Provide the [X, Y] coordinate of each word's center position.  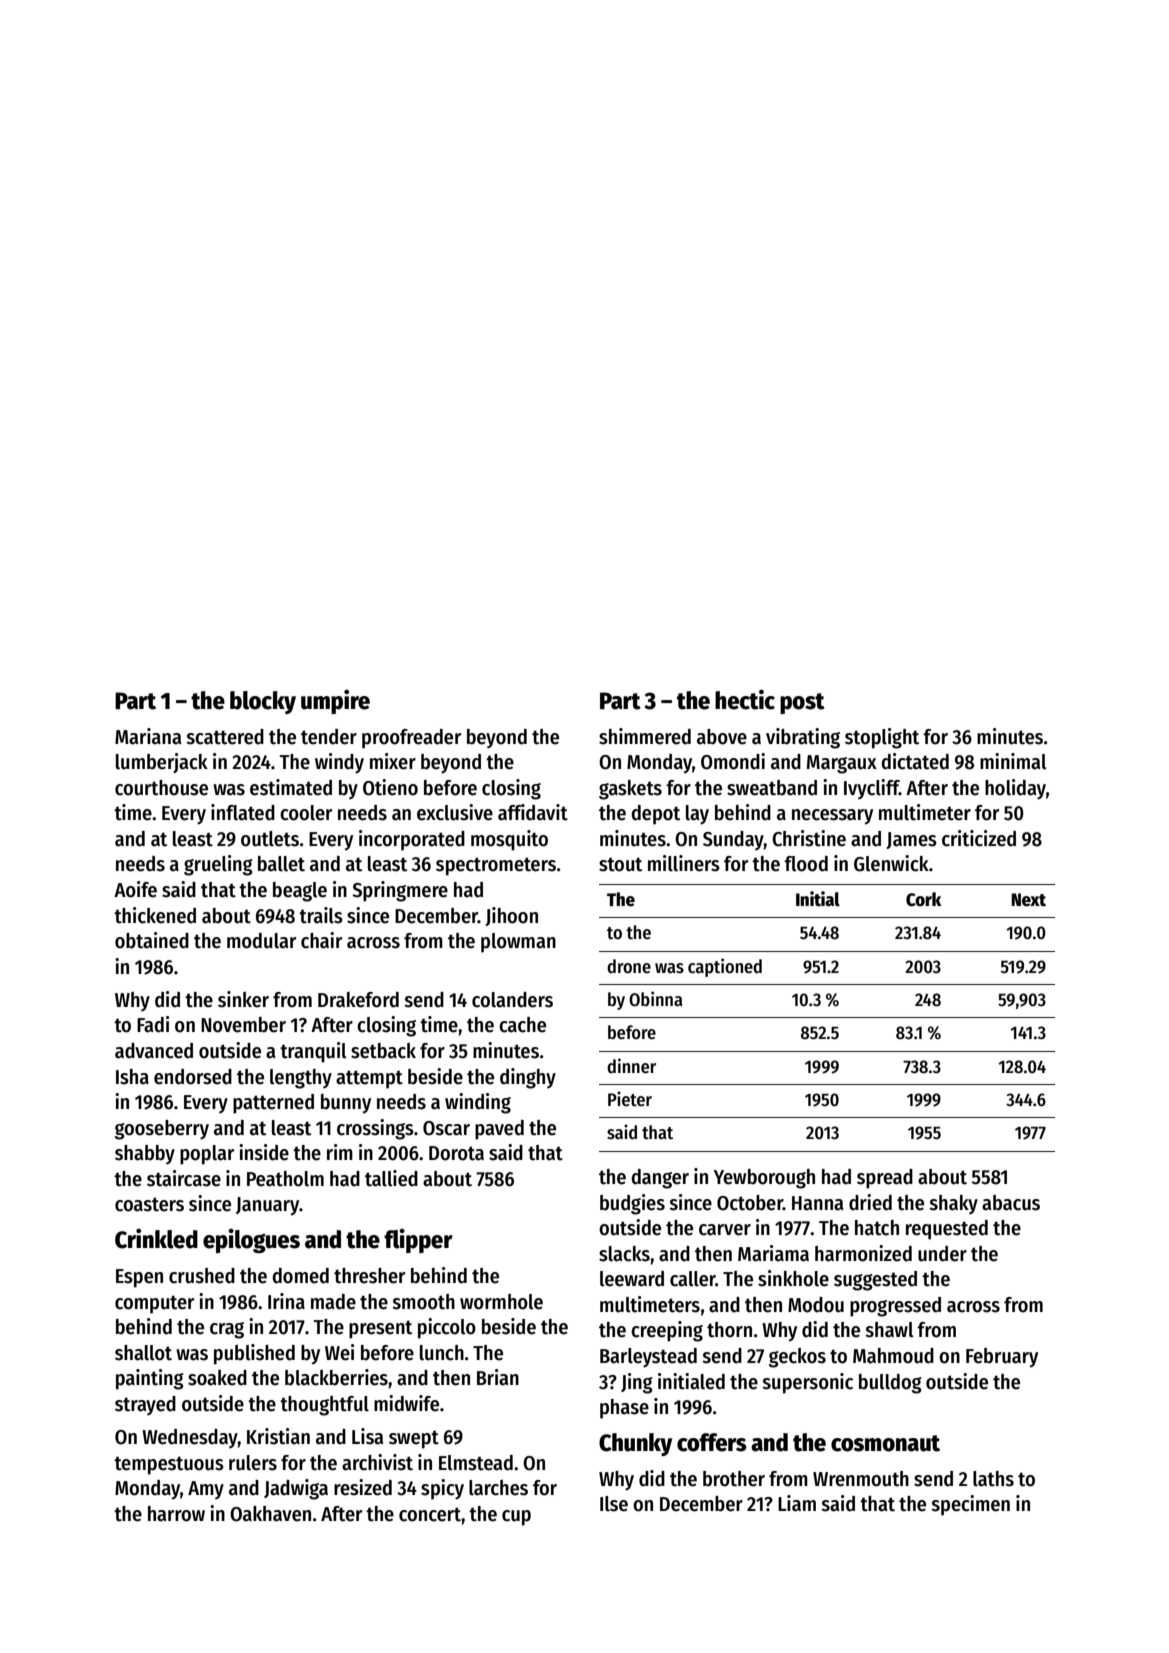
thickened [155, 915]
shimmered [645, 736]
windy [339, 763]
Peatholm [285, 1179]
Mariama [773, 1253]
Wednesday [190, 1438]
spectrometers [496, 866]
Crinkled [156, 1238]
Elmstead [476, 1463]
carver [725, 1230]
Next [1028, 900]
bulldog [890, 1384]
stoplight [882, 738]
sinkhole [793, 1278]
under [942, 1254]
